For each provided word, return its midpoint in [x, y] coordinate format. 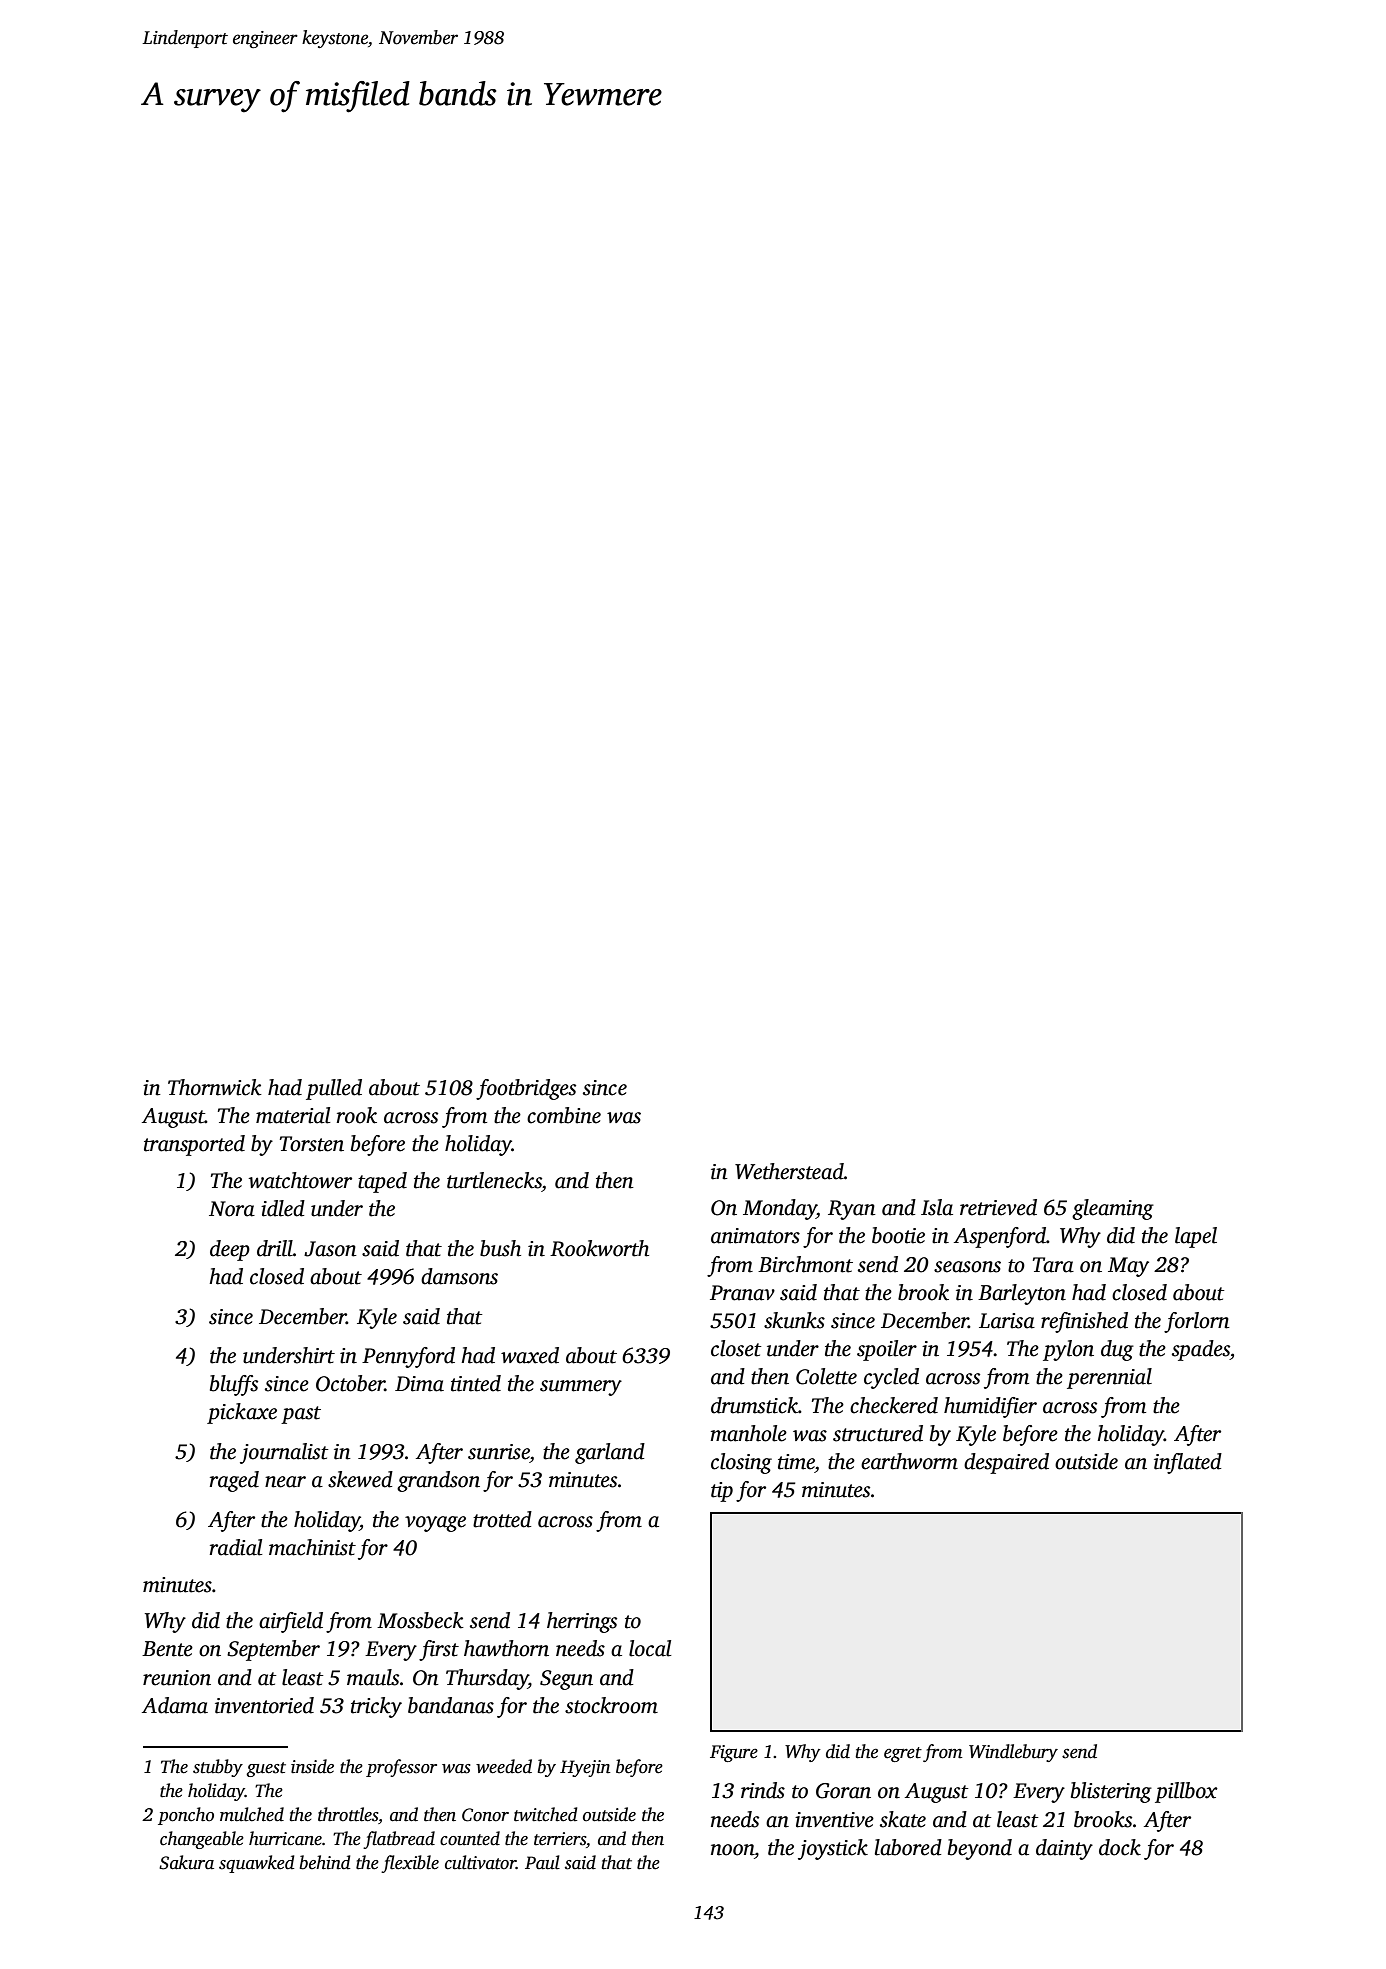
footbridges [526, 1089]
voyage [435, 1524]
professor [401, 1768]
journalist [284, 1453]
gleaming [1113, 1209]
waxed [530, 1355]
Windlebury [1013, 1753]
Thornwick [215, 1087]
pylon [1068, 1350]
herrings [582, 1622]
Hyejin [585, 1768]
